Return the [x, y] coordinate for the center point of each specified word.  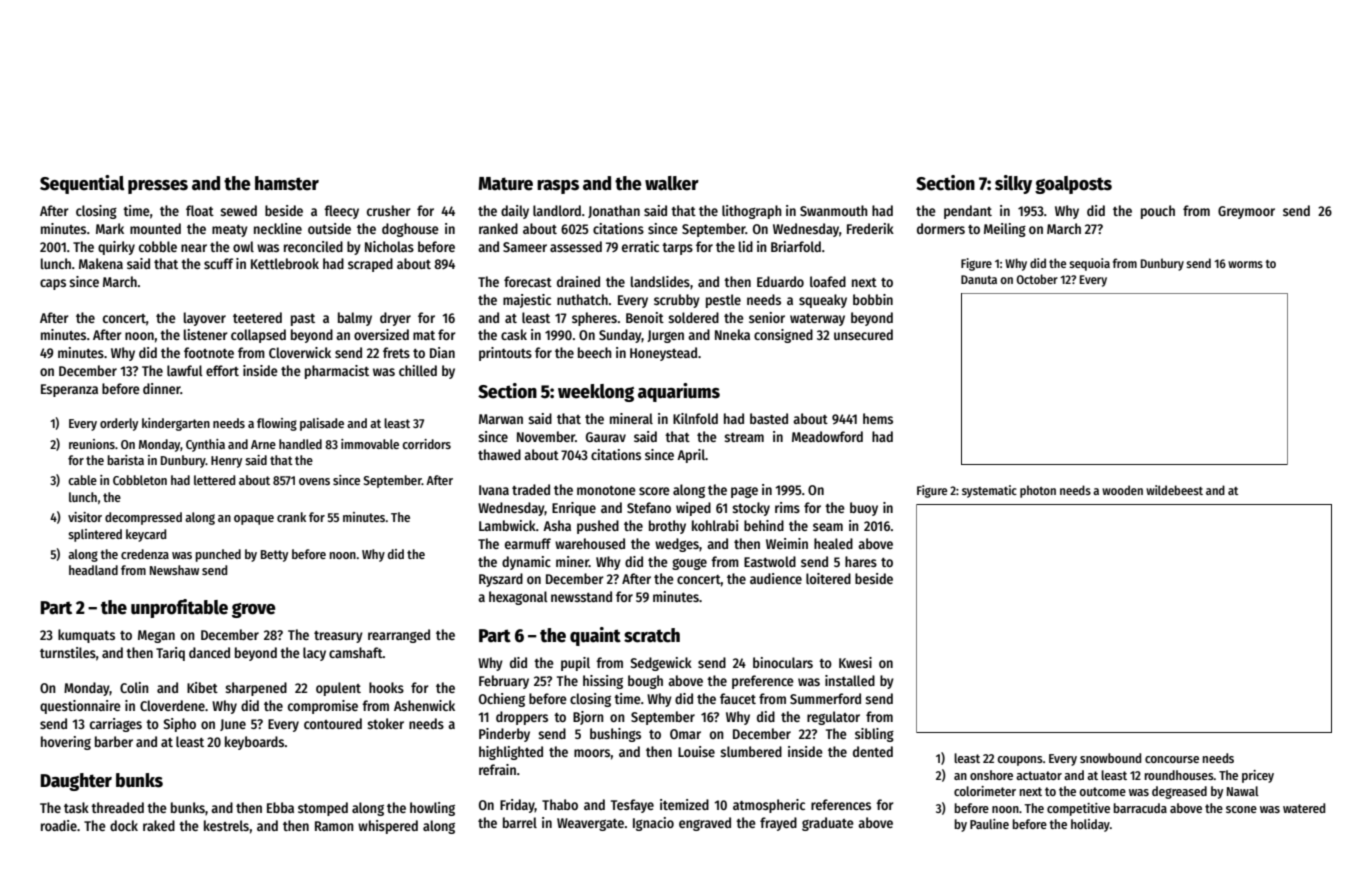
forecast [528, 281]
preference [763, 682]
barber [114, 741]
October [1037, 279]
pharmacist [337, 372]
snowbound [1110, 758]
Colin [134, 687]
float [200, 210]
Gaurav [606, 437]
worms [1245, 264]
